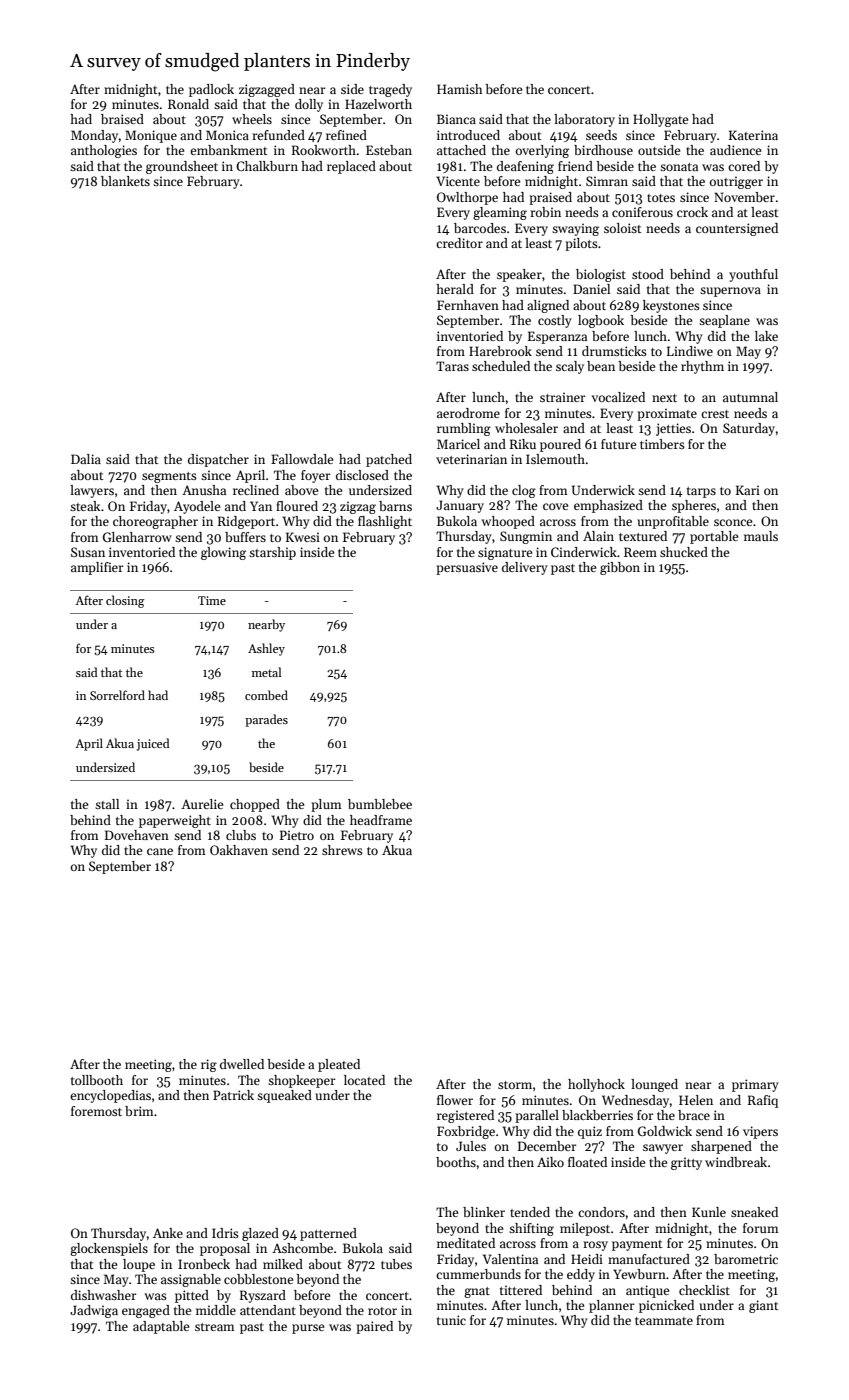  Describe the element at coordinates (109, 1249) in the screenshot. I see `glockenspiels` at that location.
